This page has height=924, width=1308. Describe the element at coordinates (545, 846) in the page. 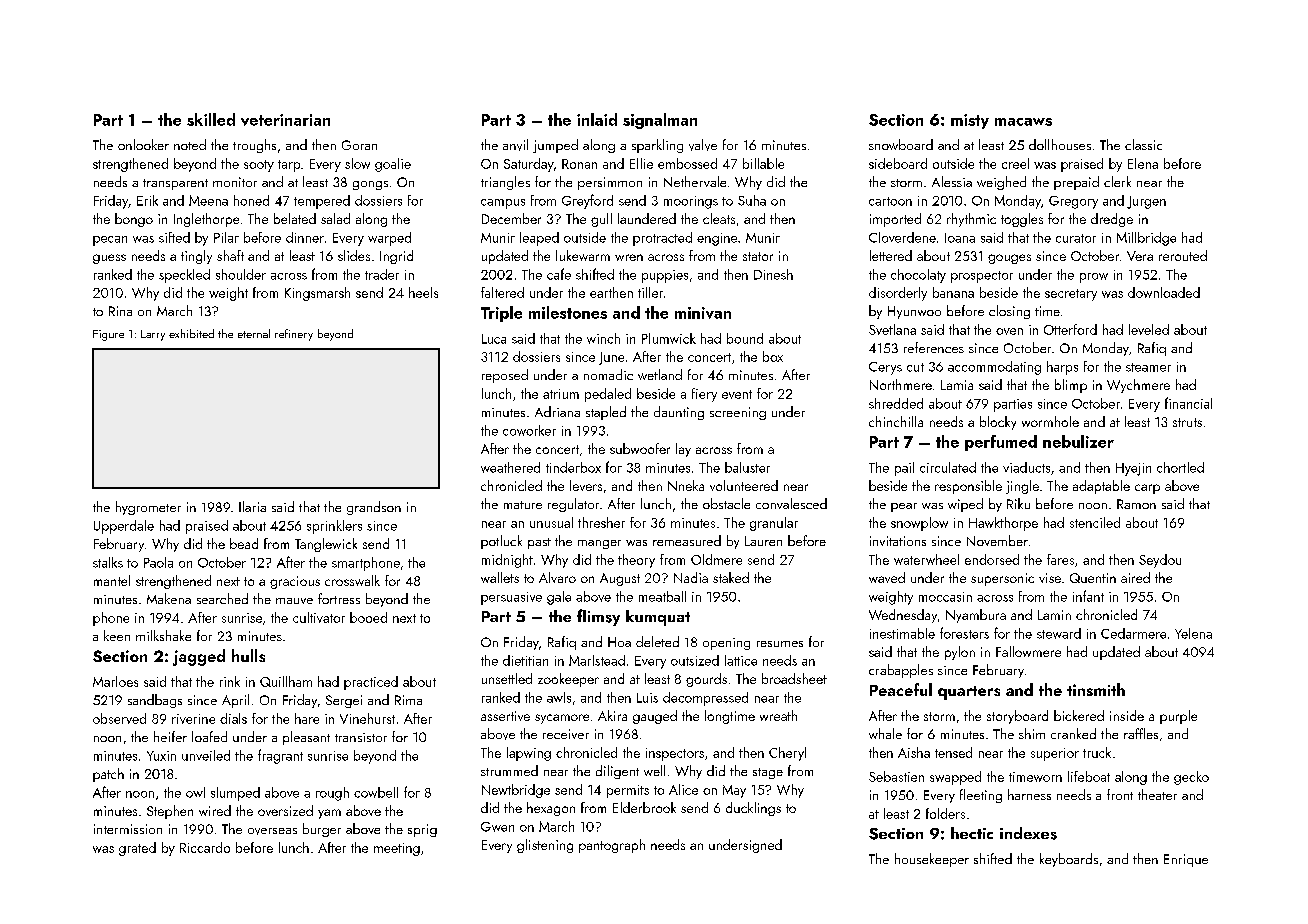

I see `glistening` at that location.
